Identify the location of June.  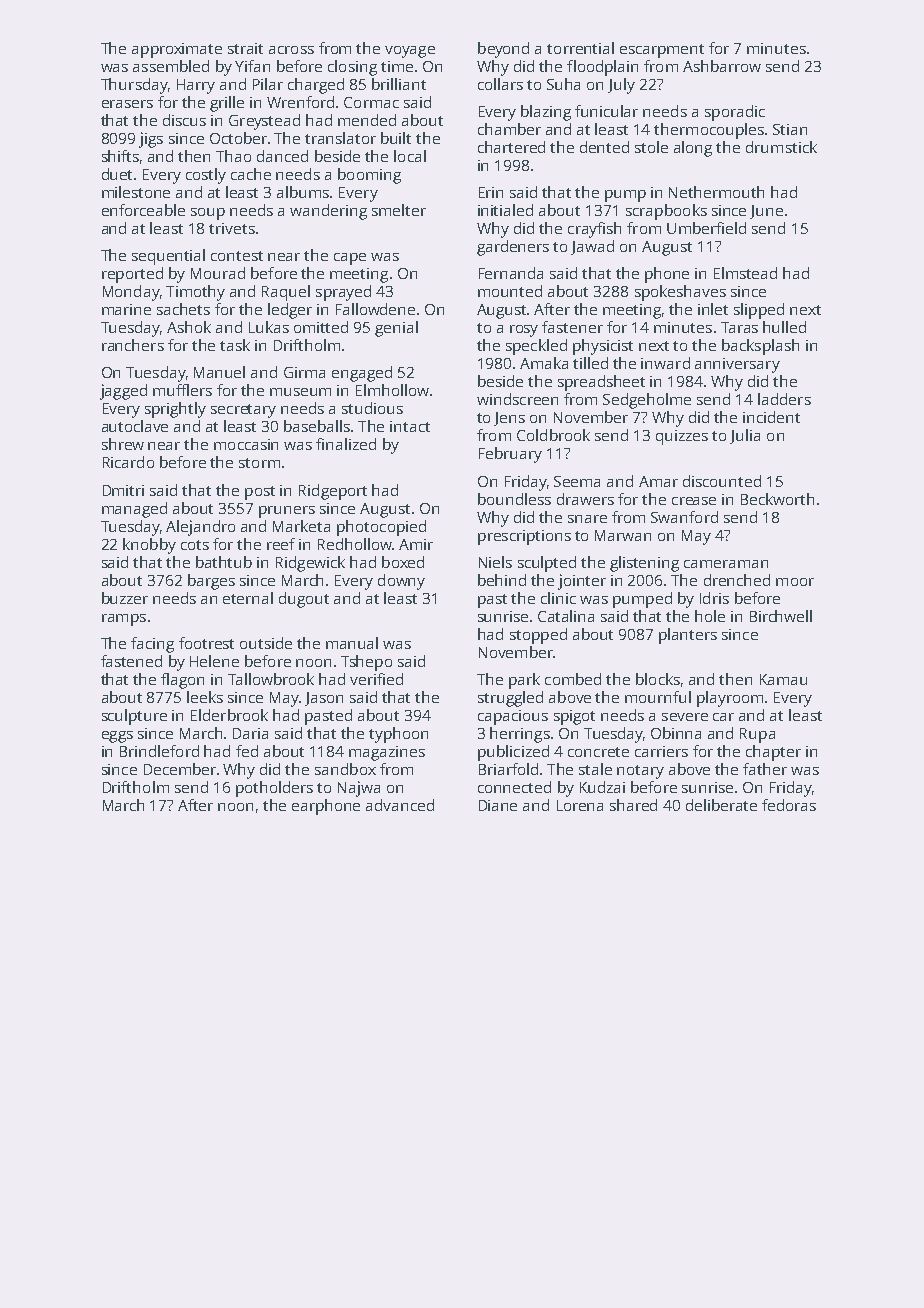
(766, 212).
